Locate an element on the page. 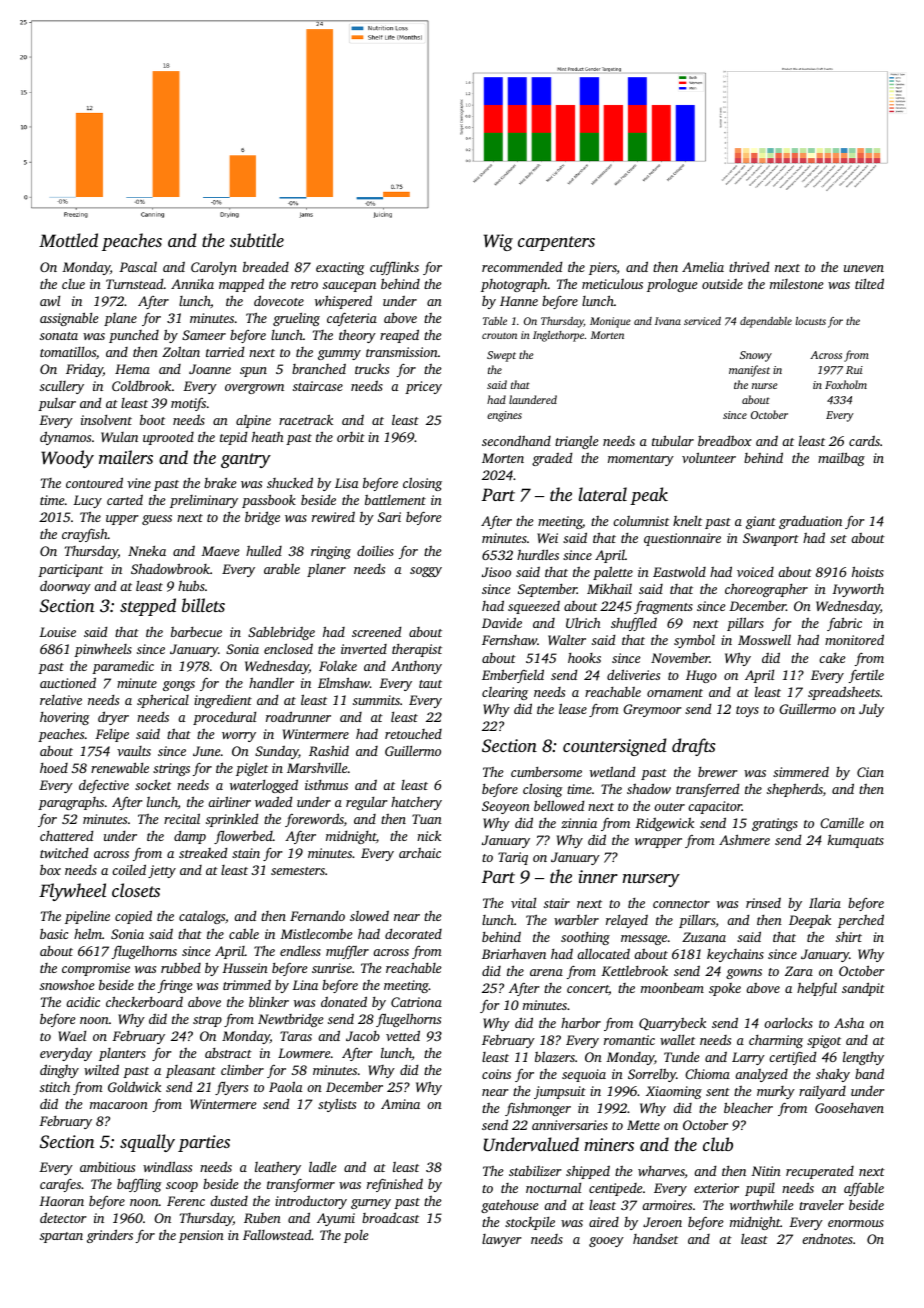 The width and height of the document is (924, 1308). fragments is located at coordinates (663, 607).
